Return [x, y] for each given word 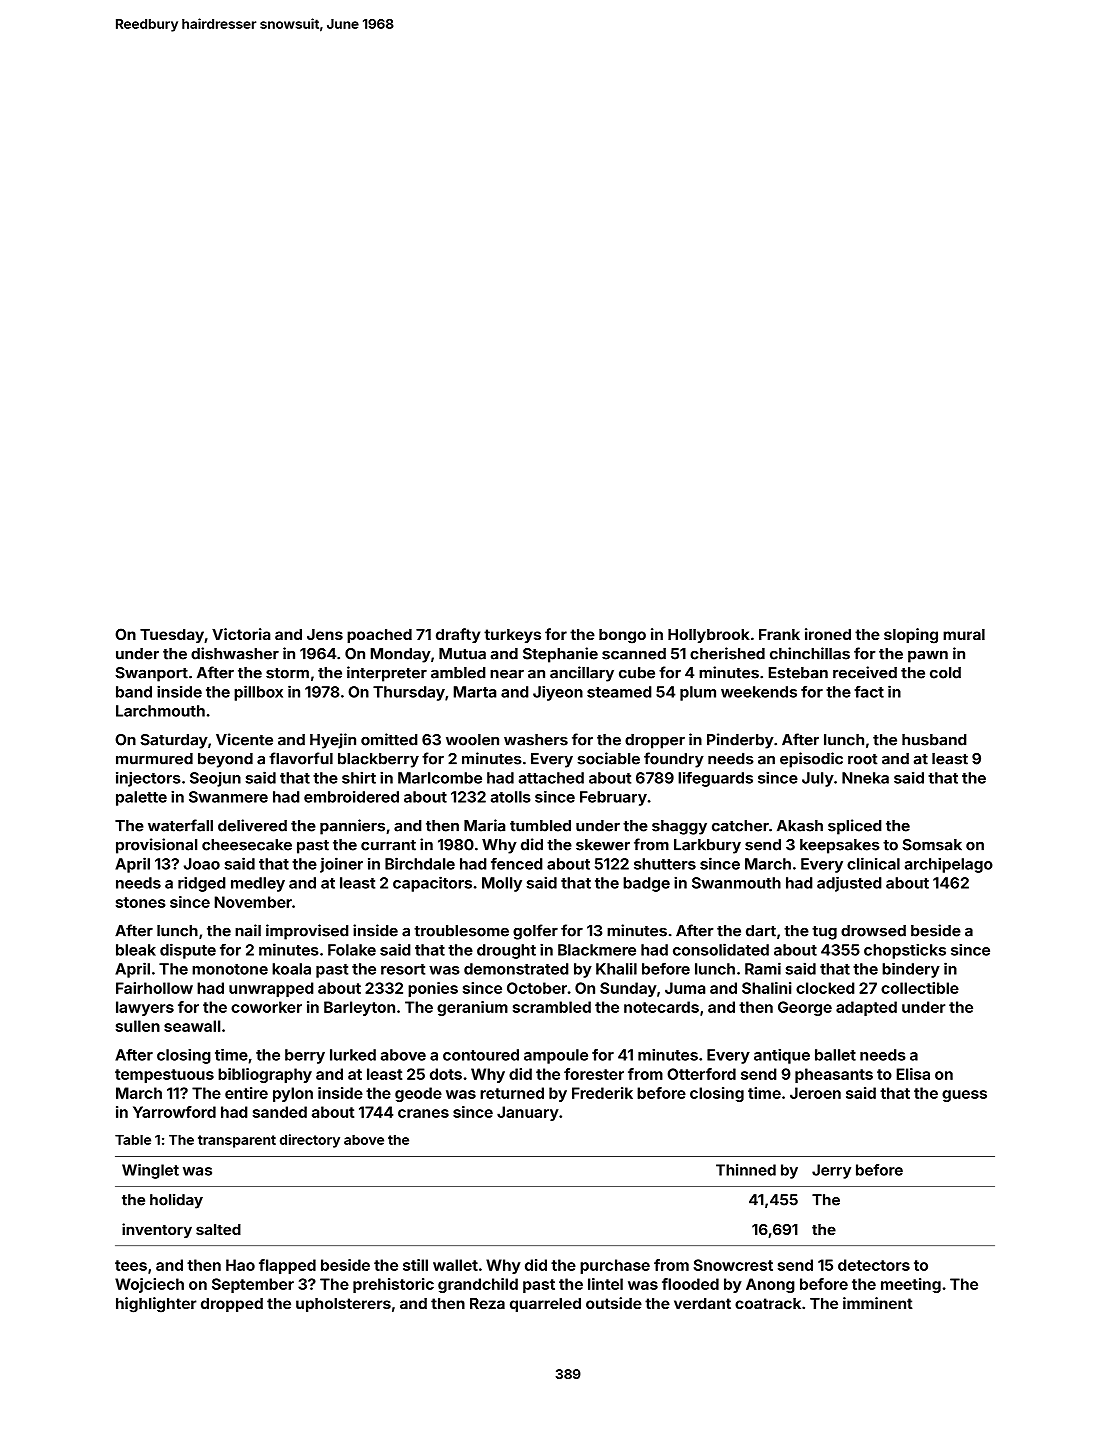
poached [379, 636]
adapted [866, 1008]
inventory [157, 1230]
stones [141, 902]
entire [246, 1093]
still [415, 1265]
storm [287, 673]
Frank [779, 634]
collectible [920, 988]
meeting [911, 1285]
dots [446, 1074]
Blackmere [597, 950]
